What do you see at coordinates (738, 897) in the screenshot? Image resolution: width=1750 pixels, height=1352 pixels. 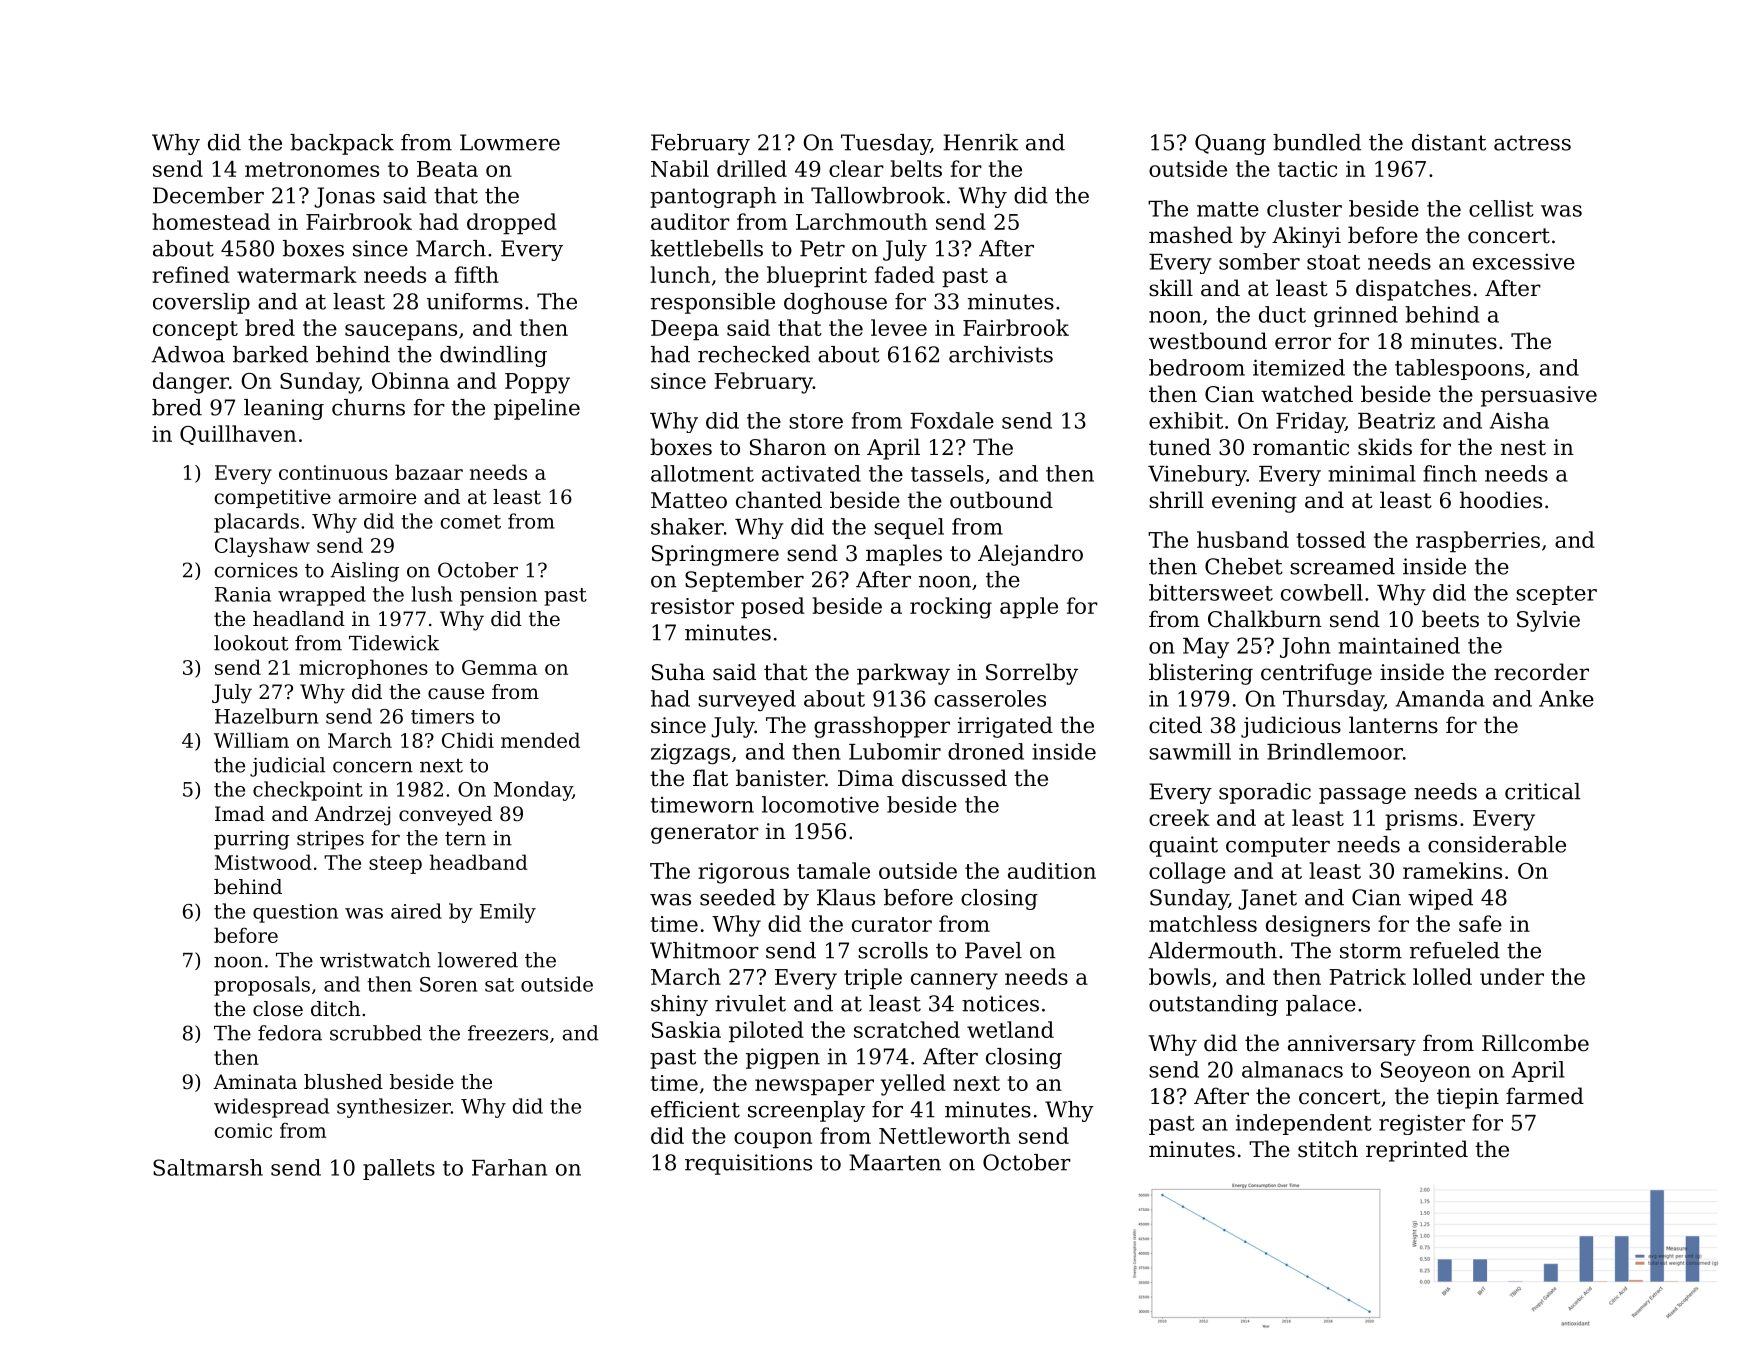 I see `seeded` at bounding box center [738, 897].
